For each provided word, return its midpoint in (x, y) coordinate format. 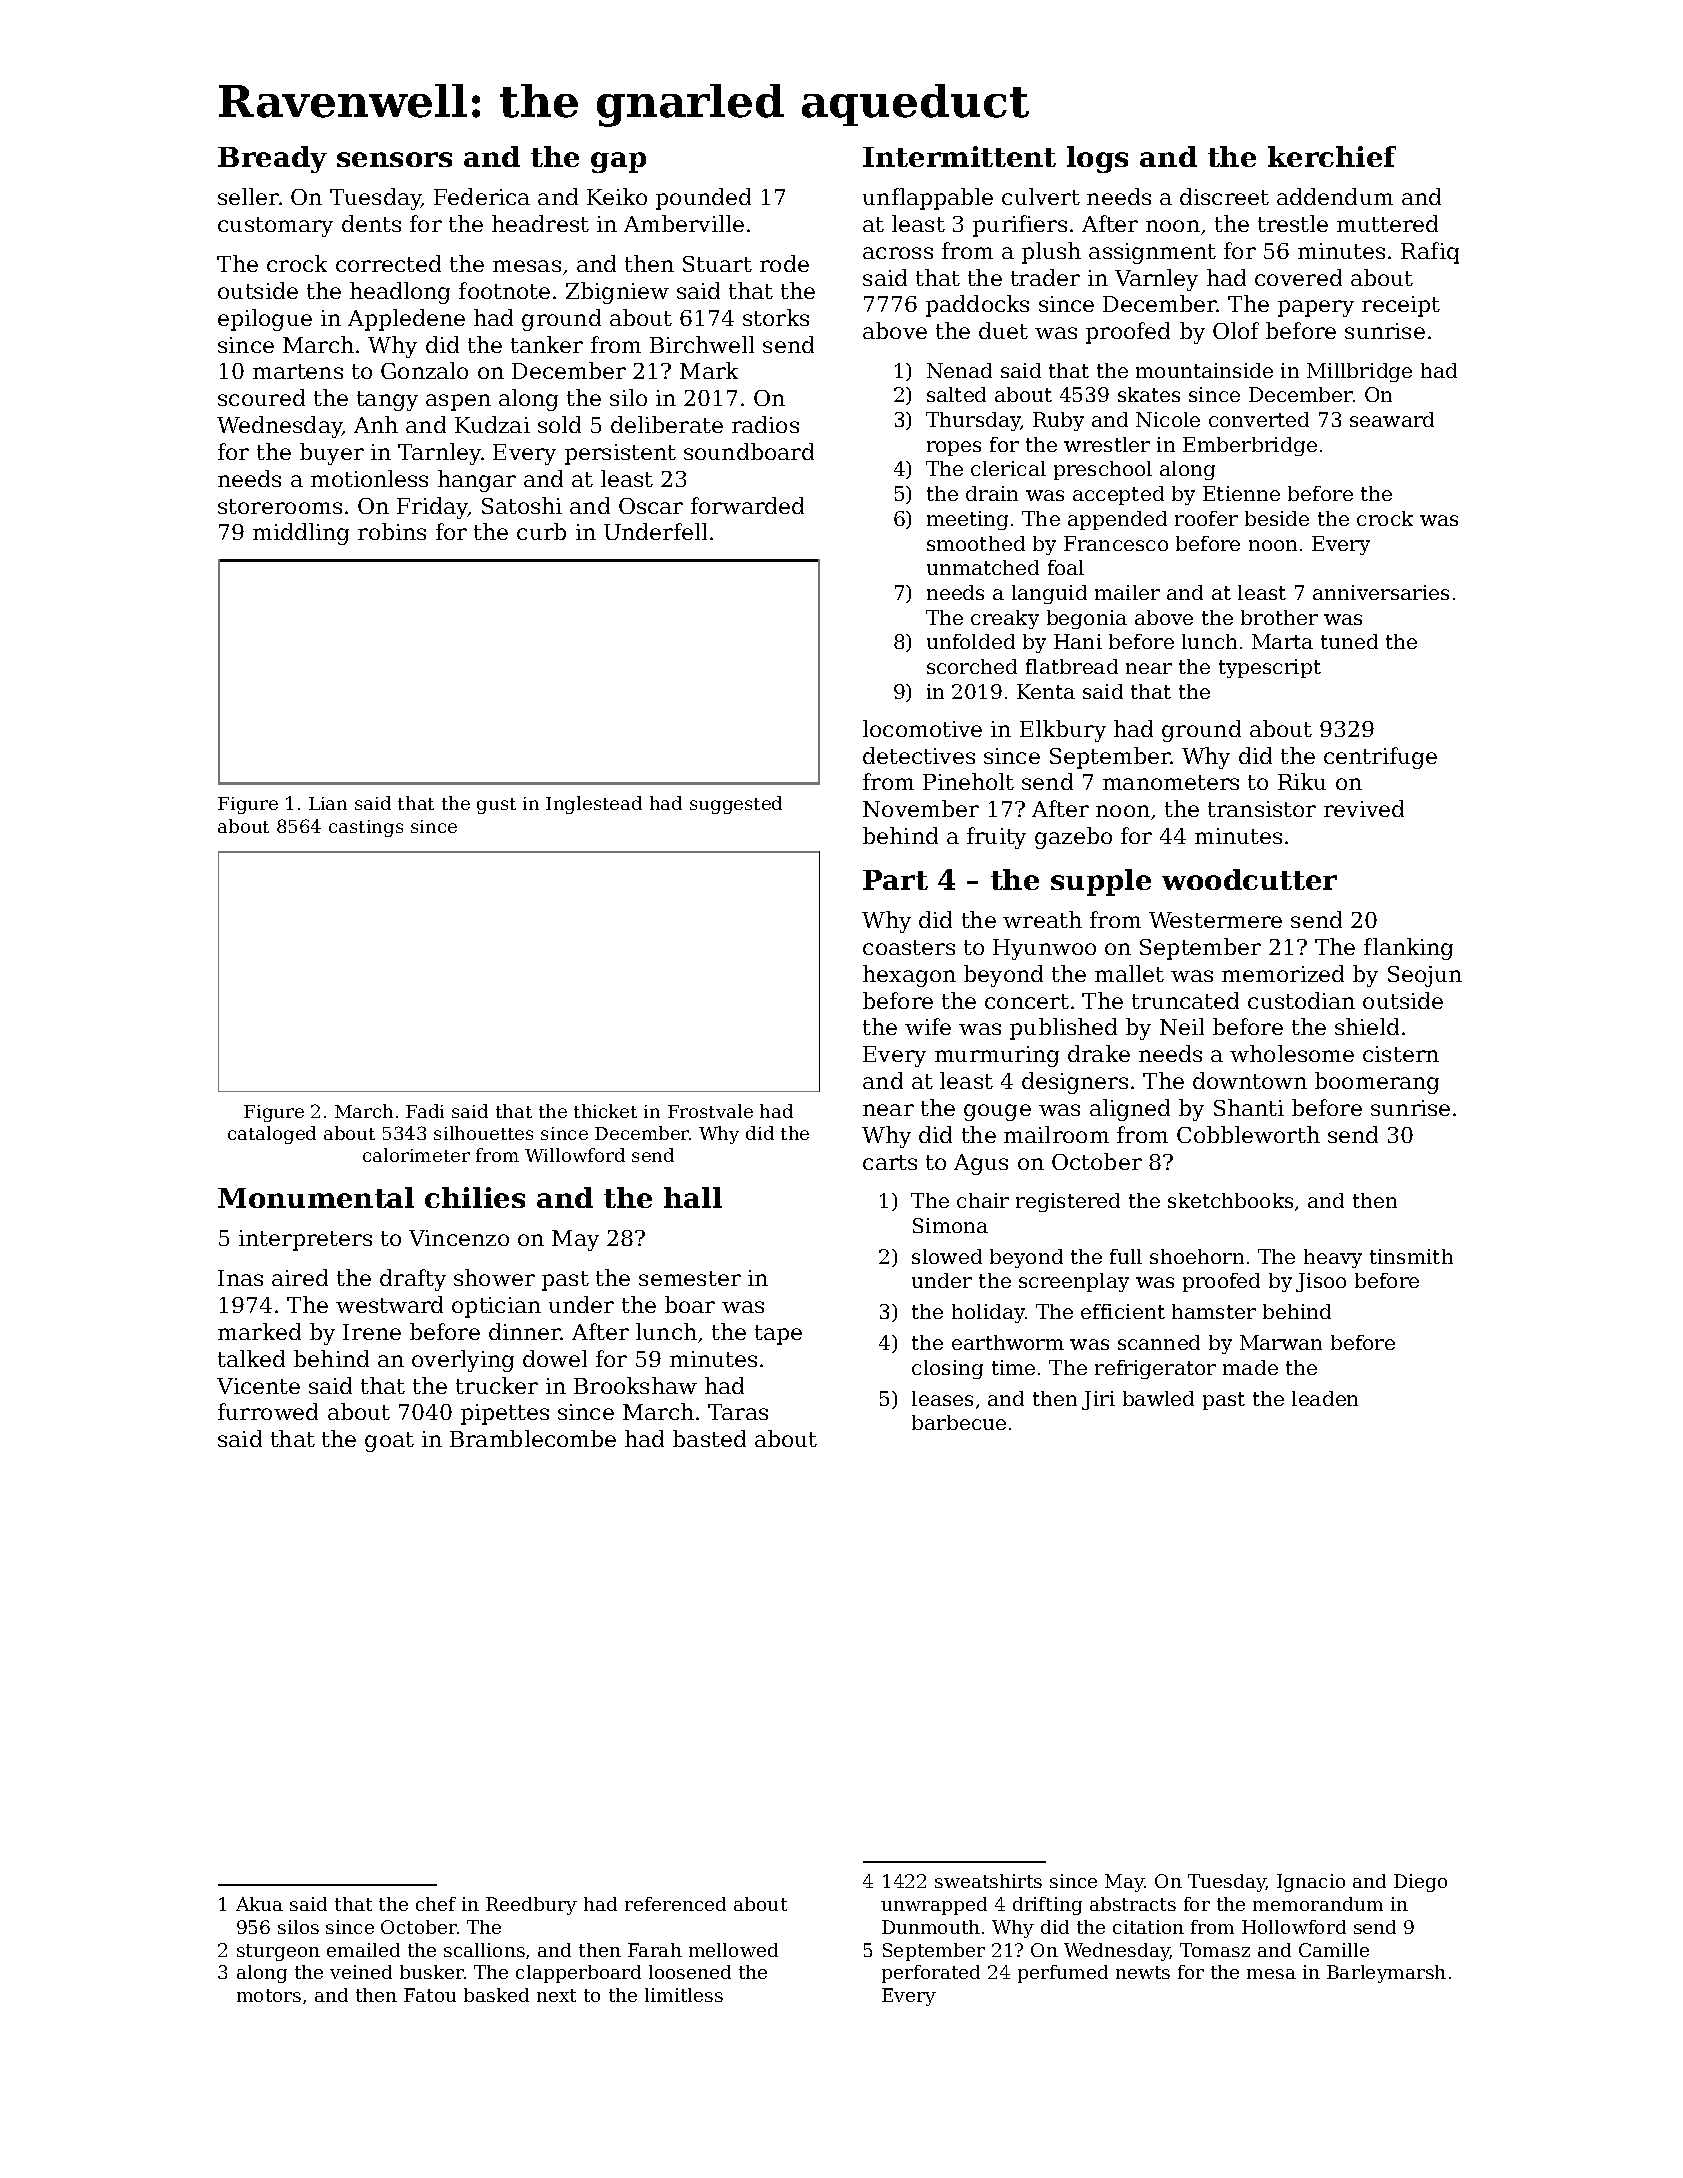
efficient (1123, 1311)
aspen (458, 402)
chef (436, 1904)
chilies (475, 1197)
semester (690, 1278)
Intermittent (959, 156)
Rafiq (1430, 253)
